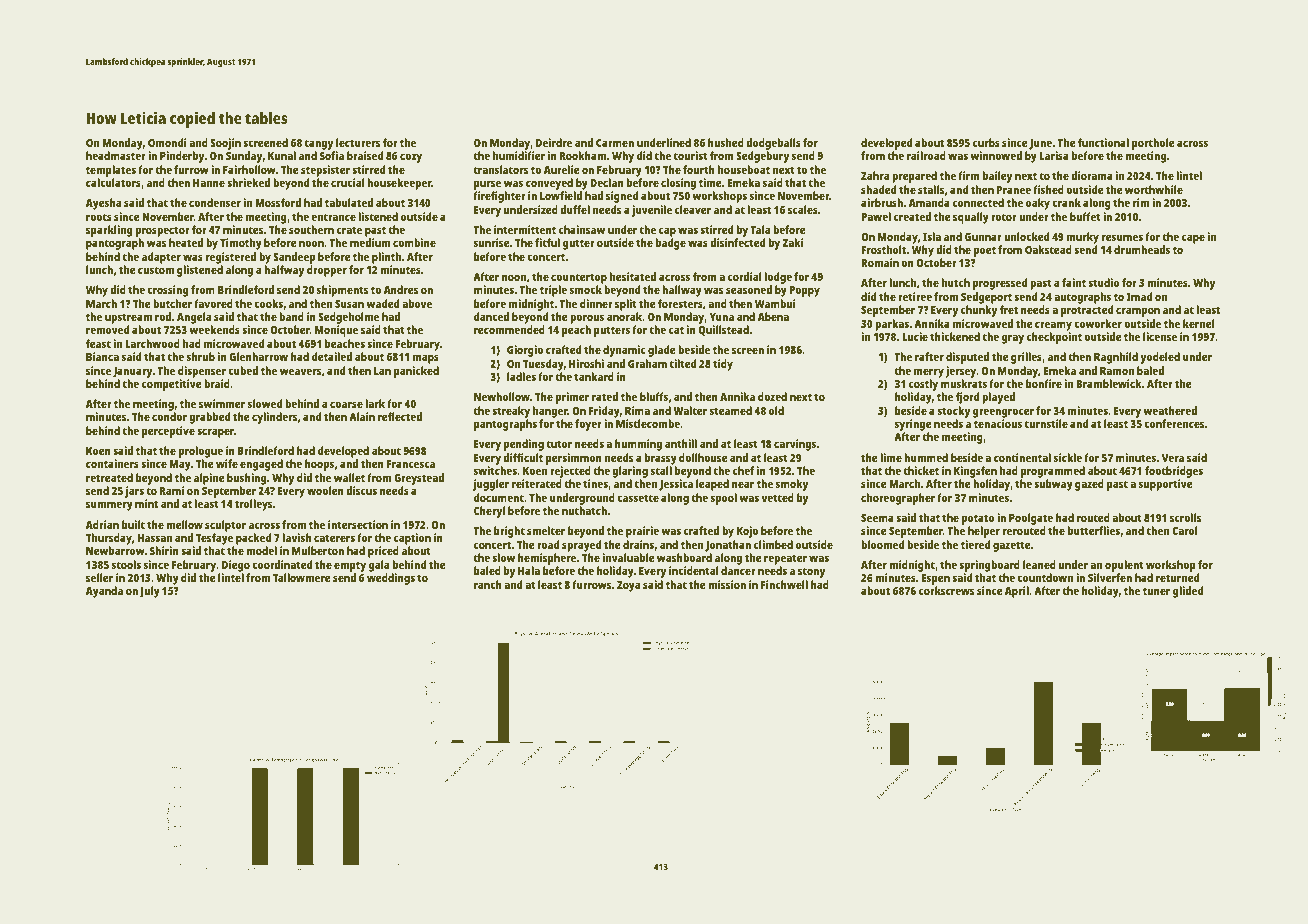 The image size is (1308, 924). What do you see at coordinates (294, 258) in the page?
I see `Sandeep` at bounding box center [294, 258].
